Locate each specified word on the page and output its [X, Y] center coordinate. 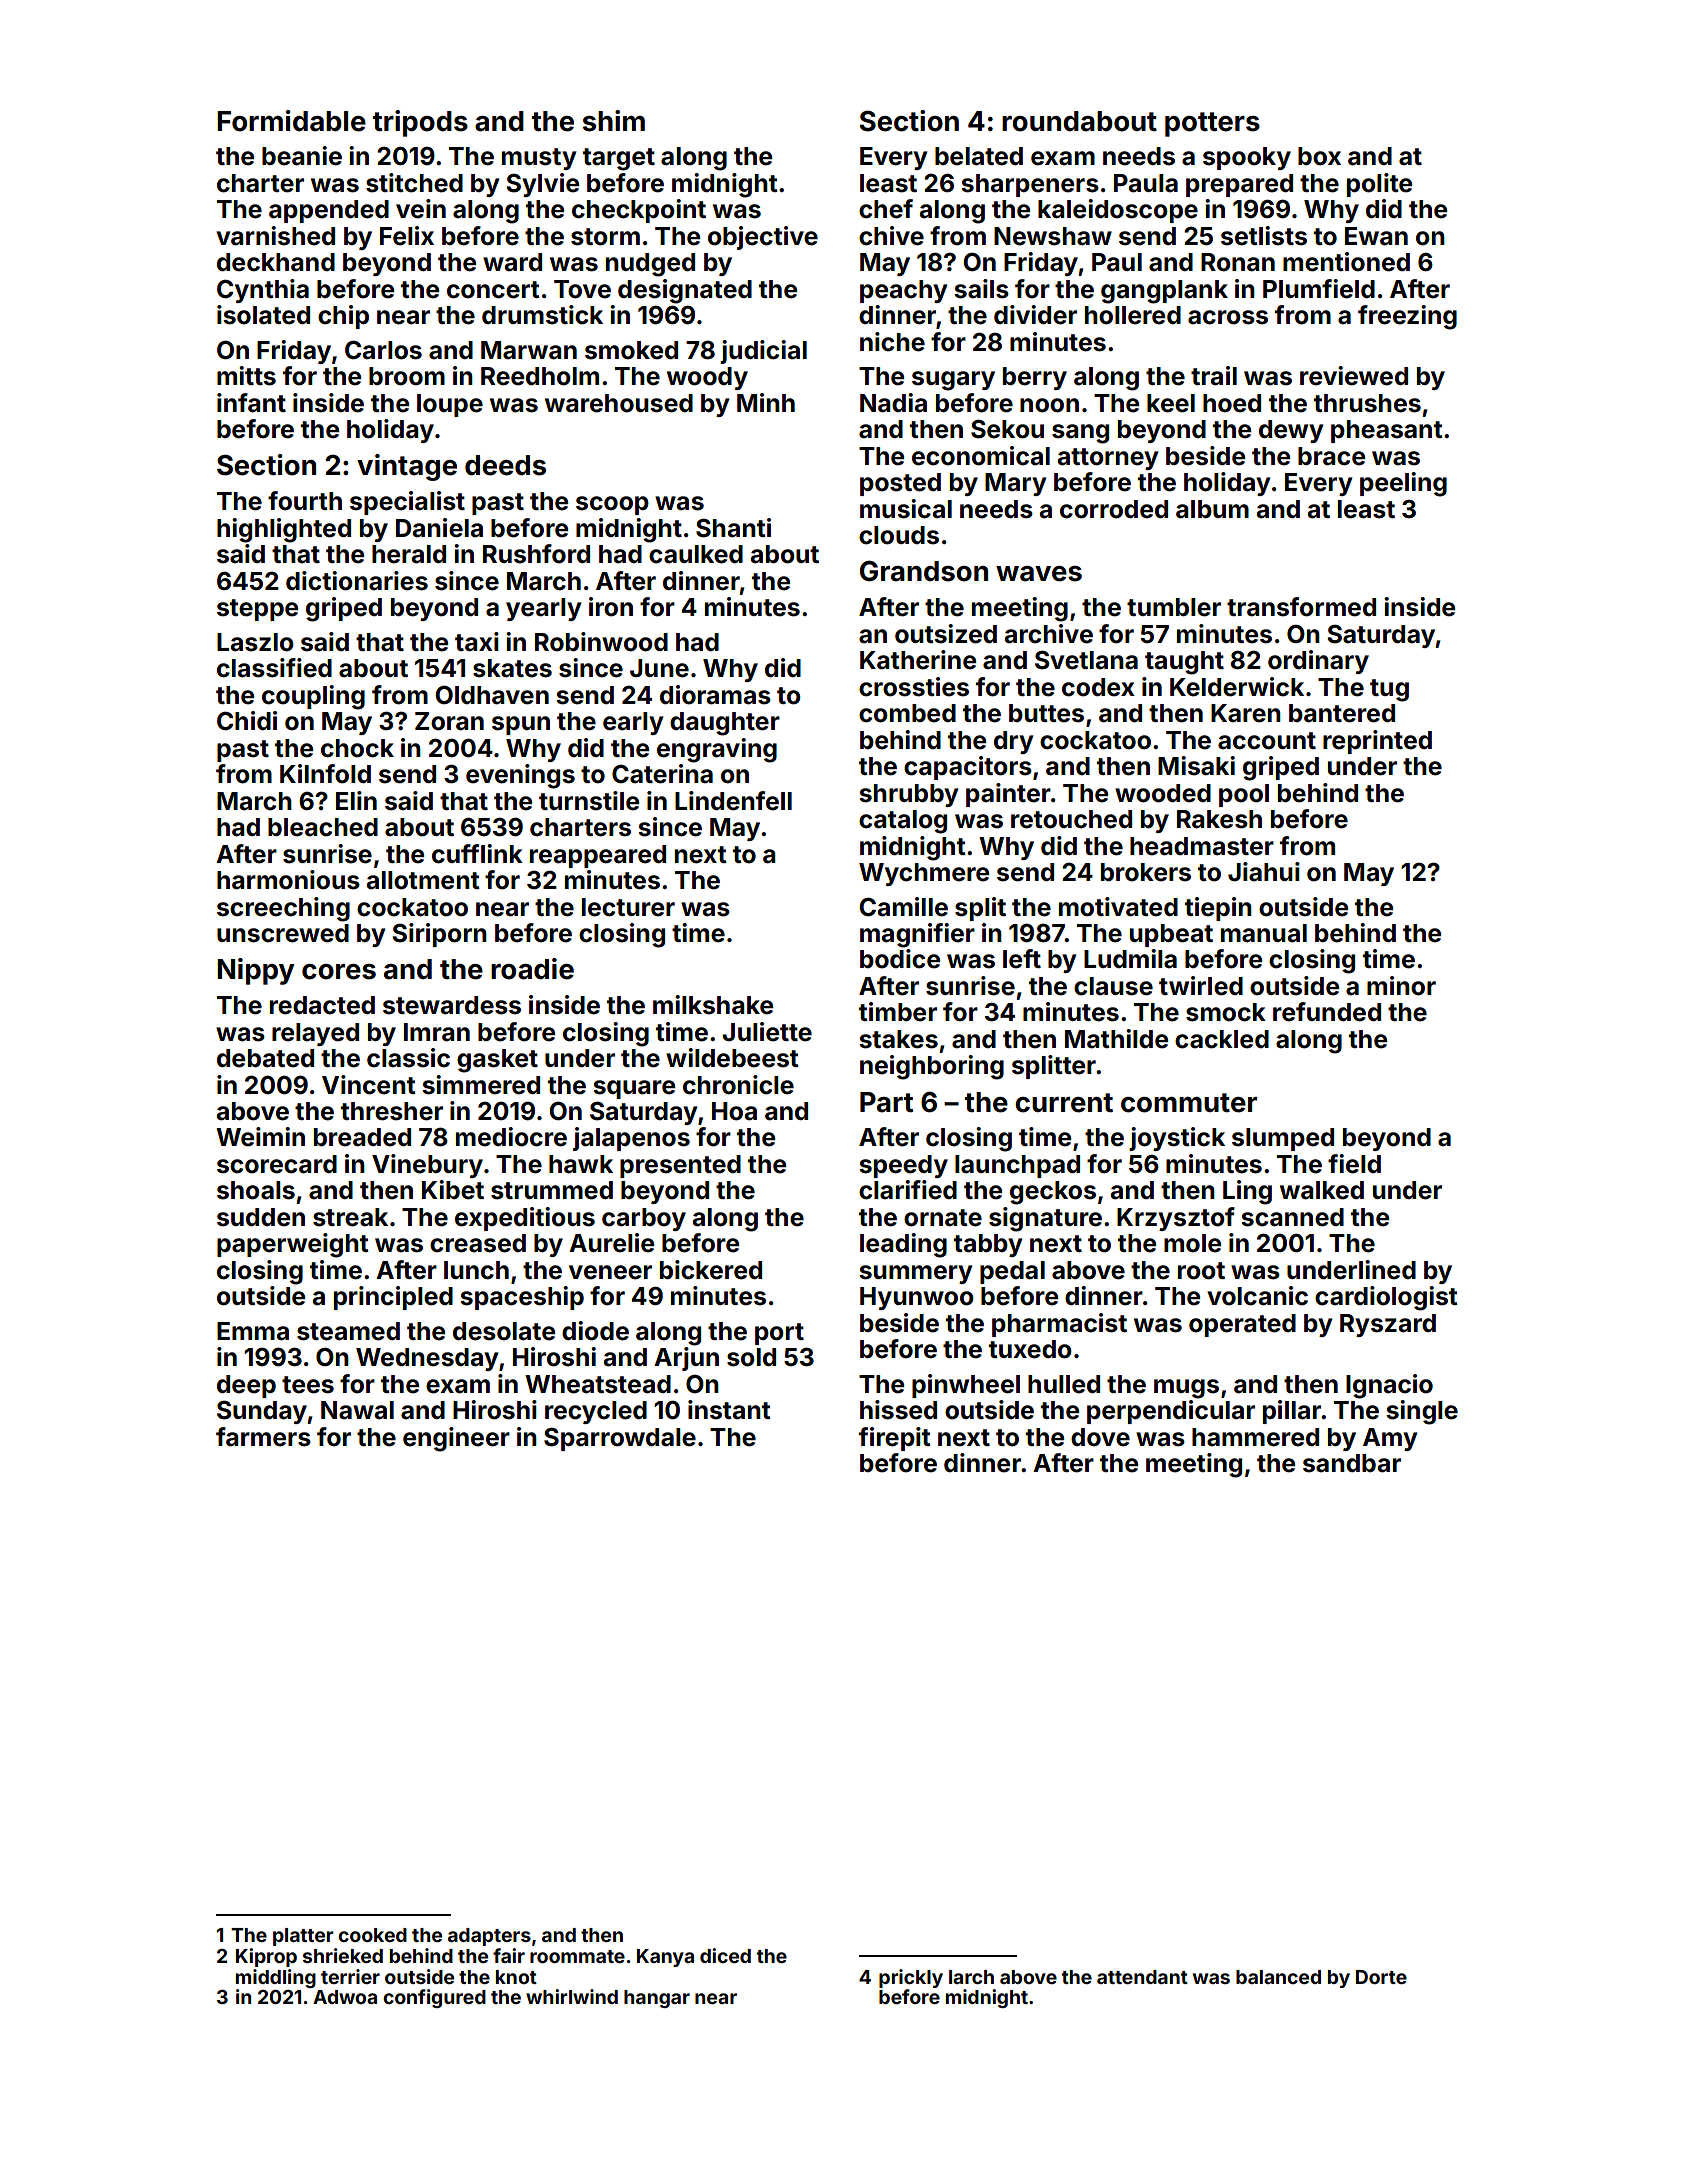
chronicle [738, 1085]
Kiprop [266, 1957]
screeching [283, 909]
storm [605, 237]
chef [886, 209]
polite [1379, 185]
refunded [1327, 1012]
